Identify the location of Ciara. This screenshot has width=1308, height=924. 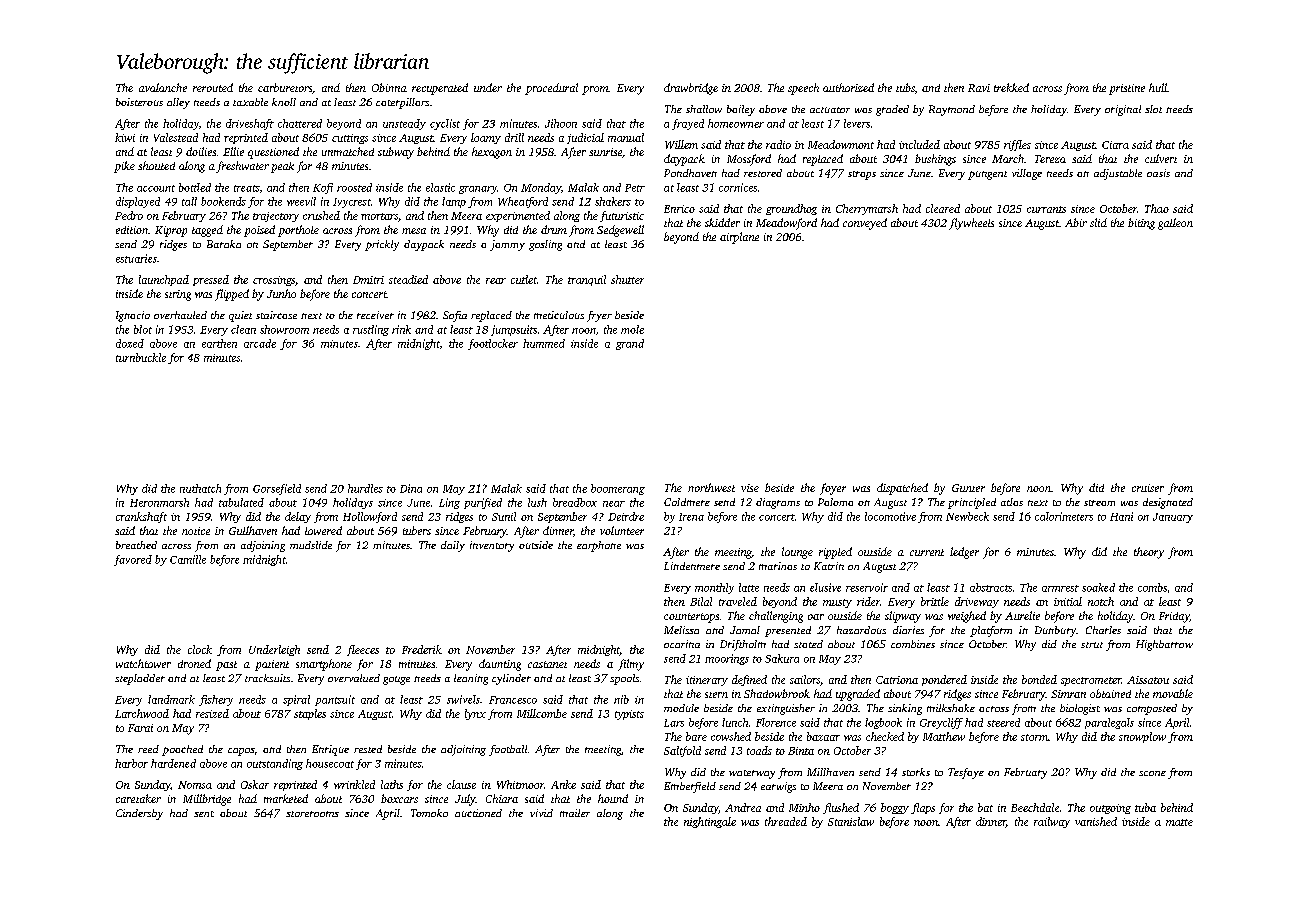
(1115, 145).
